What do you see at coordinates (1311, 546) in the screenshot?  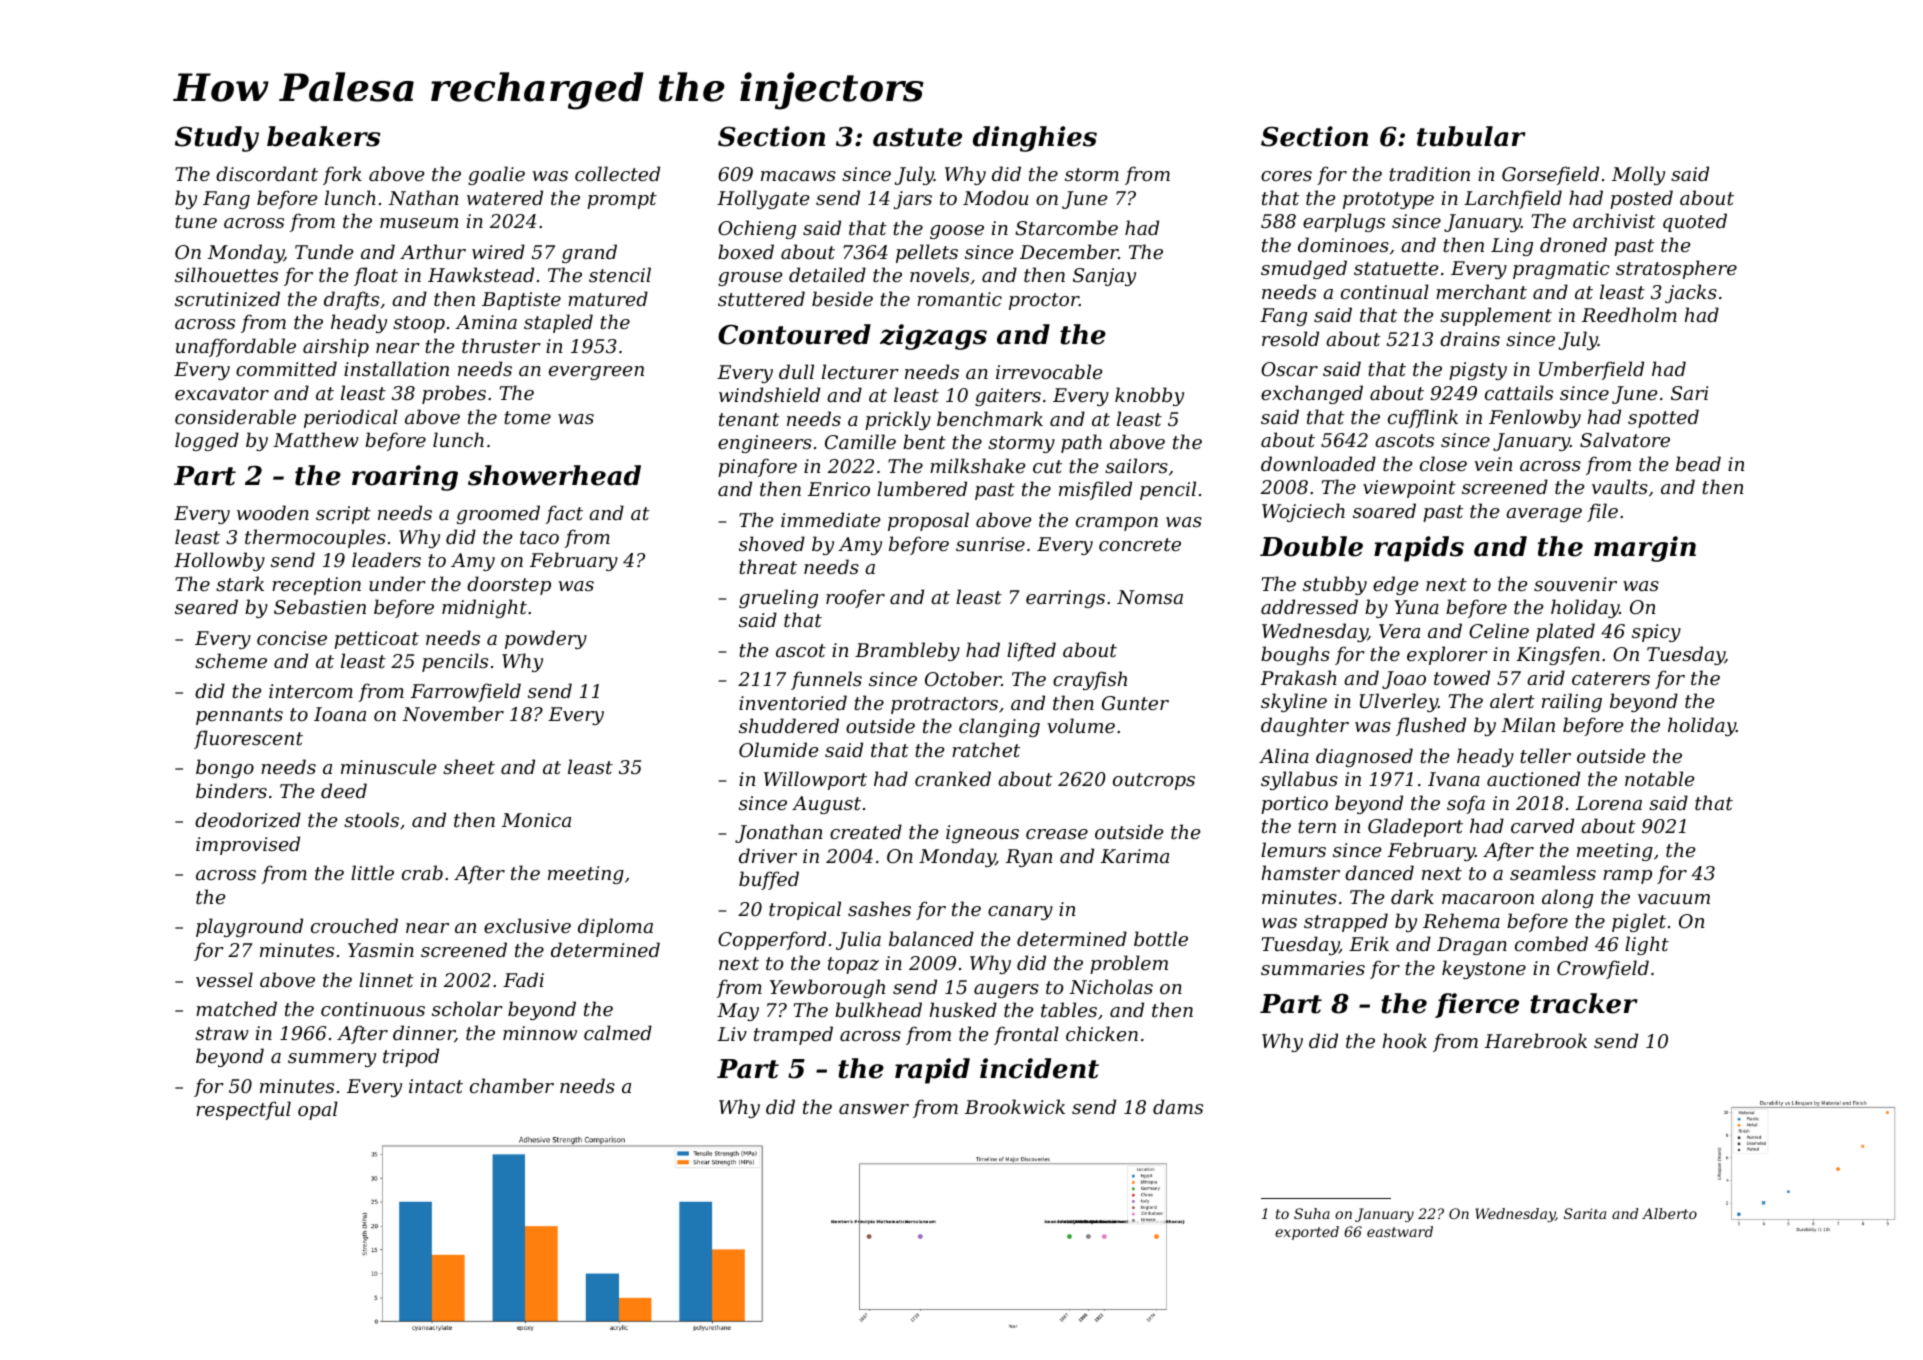 I see `Double` at bounding box center [1311, 546].
